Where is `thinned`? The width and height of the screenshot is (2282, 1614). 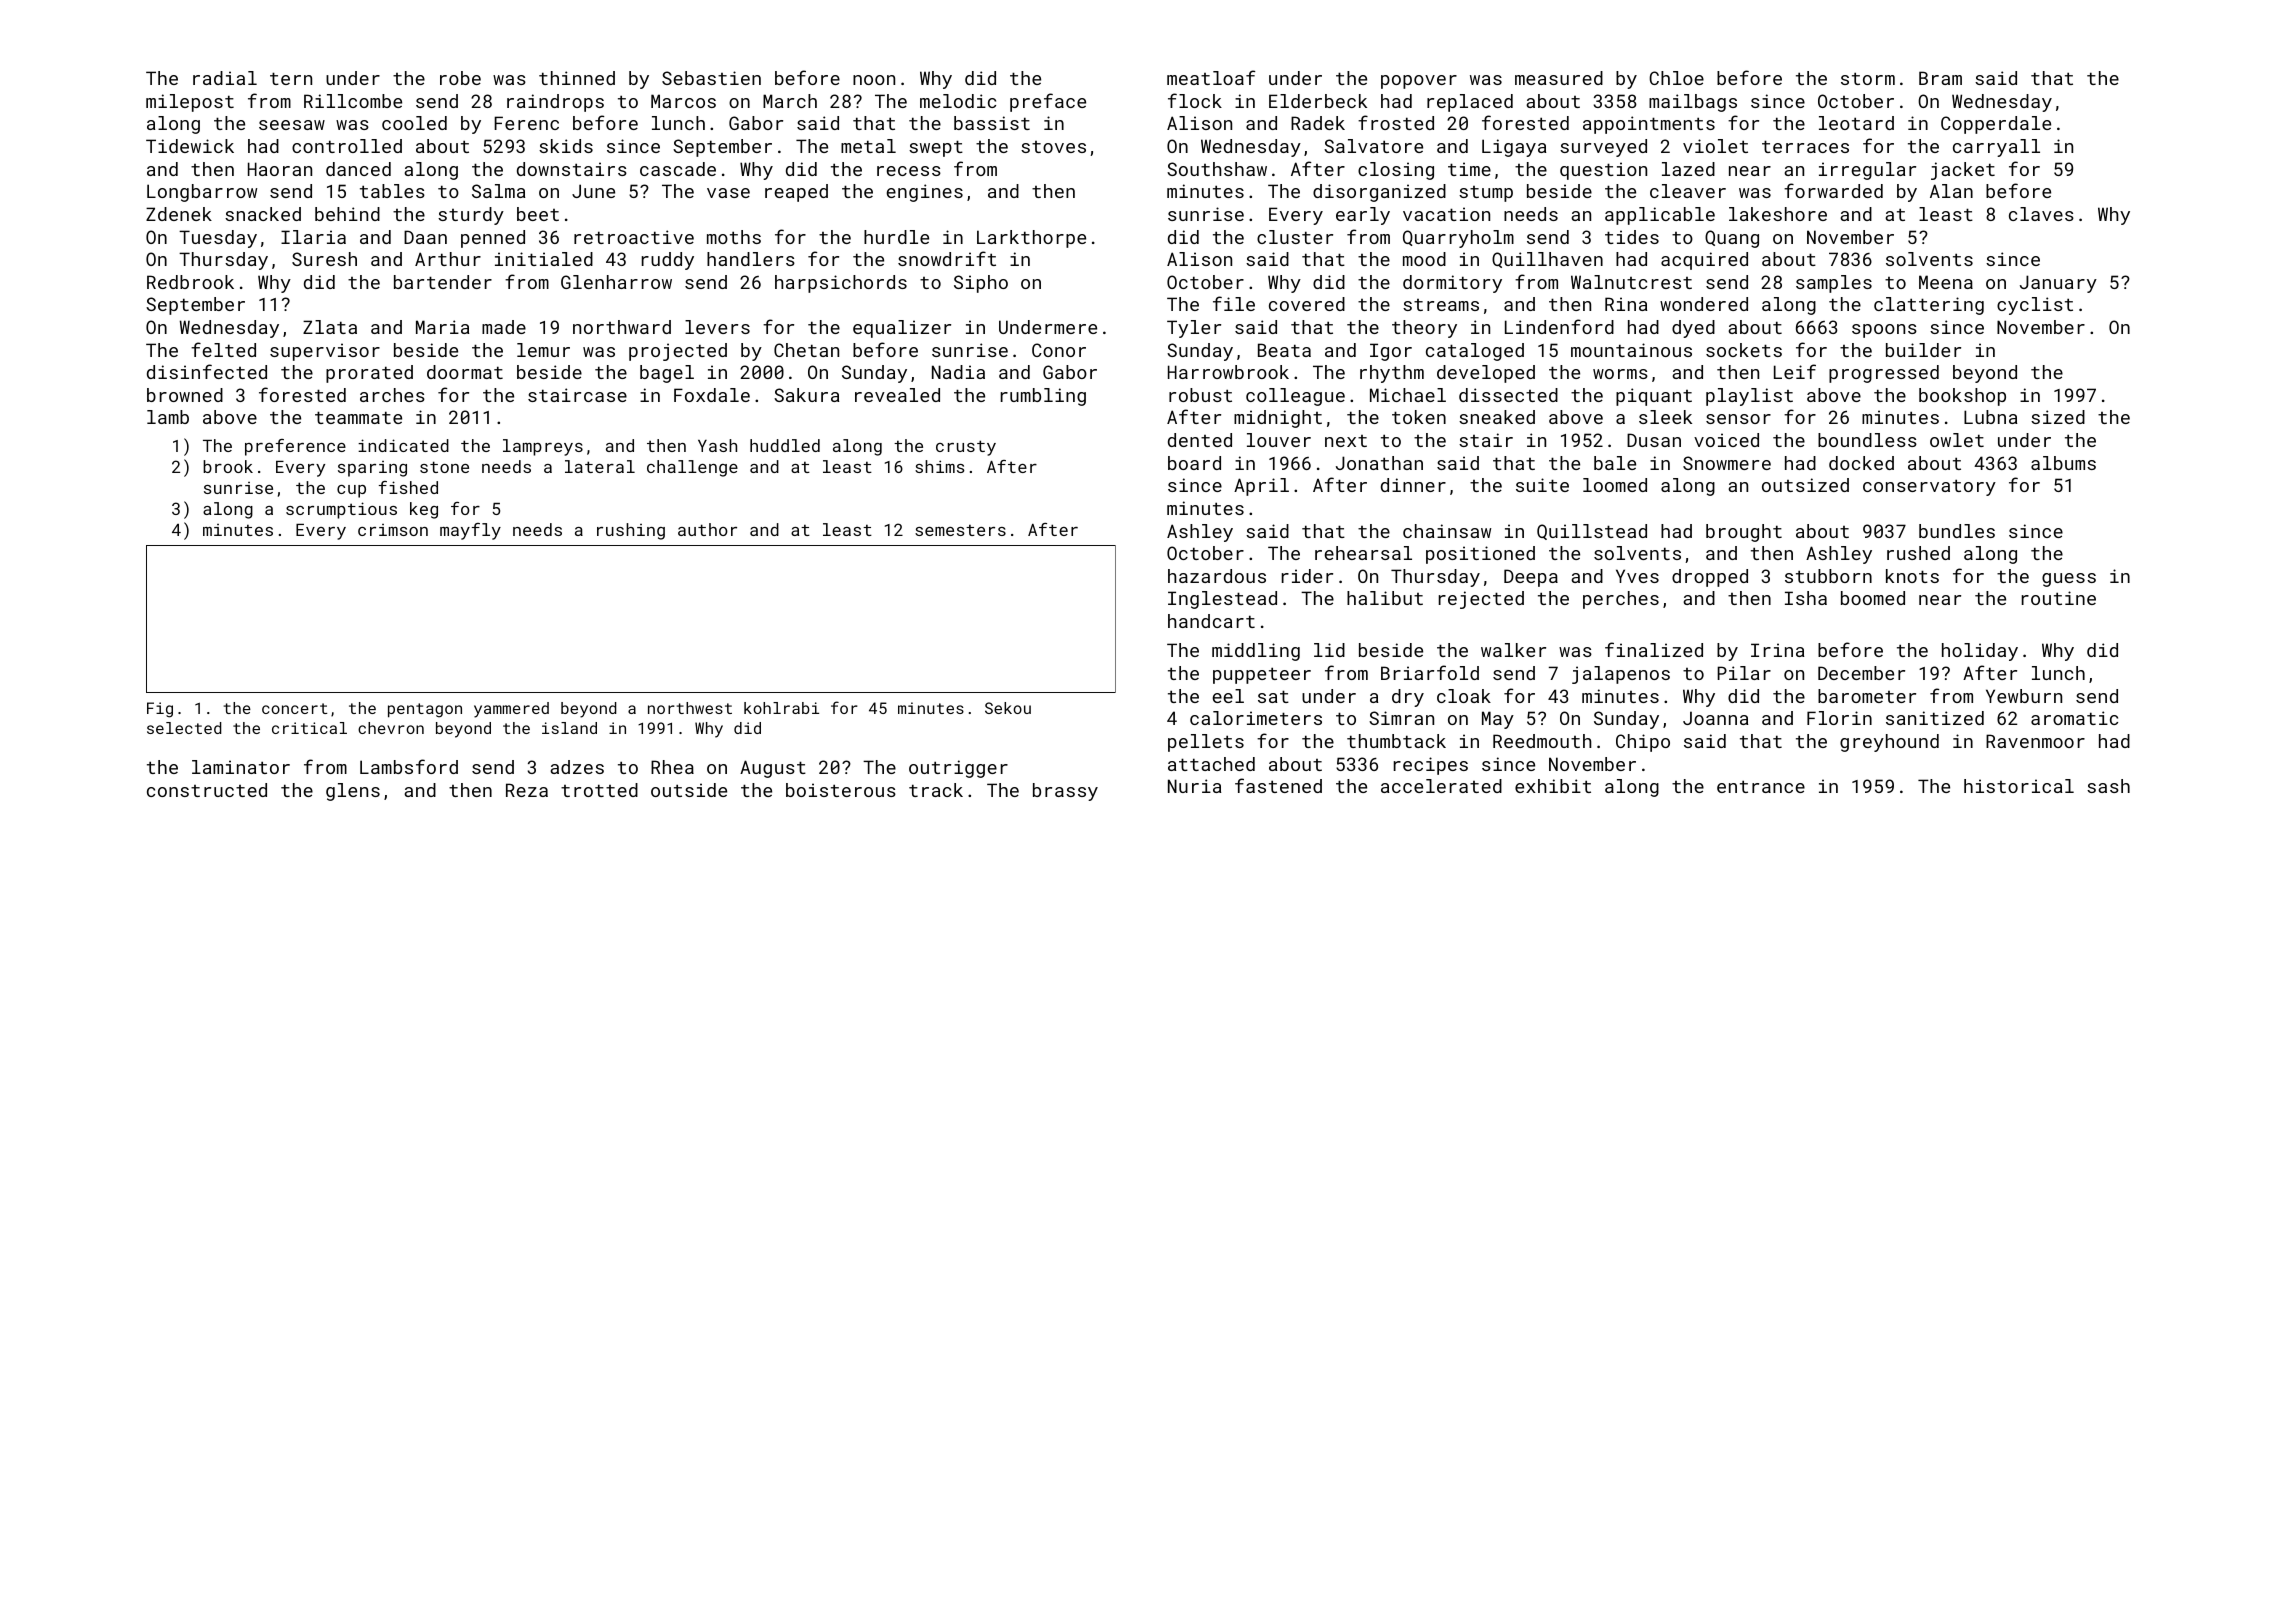 thinned is located at coordinates (577, 78).
